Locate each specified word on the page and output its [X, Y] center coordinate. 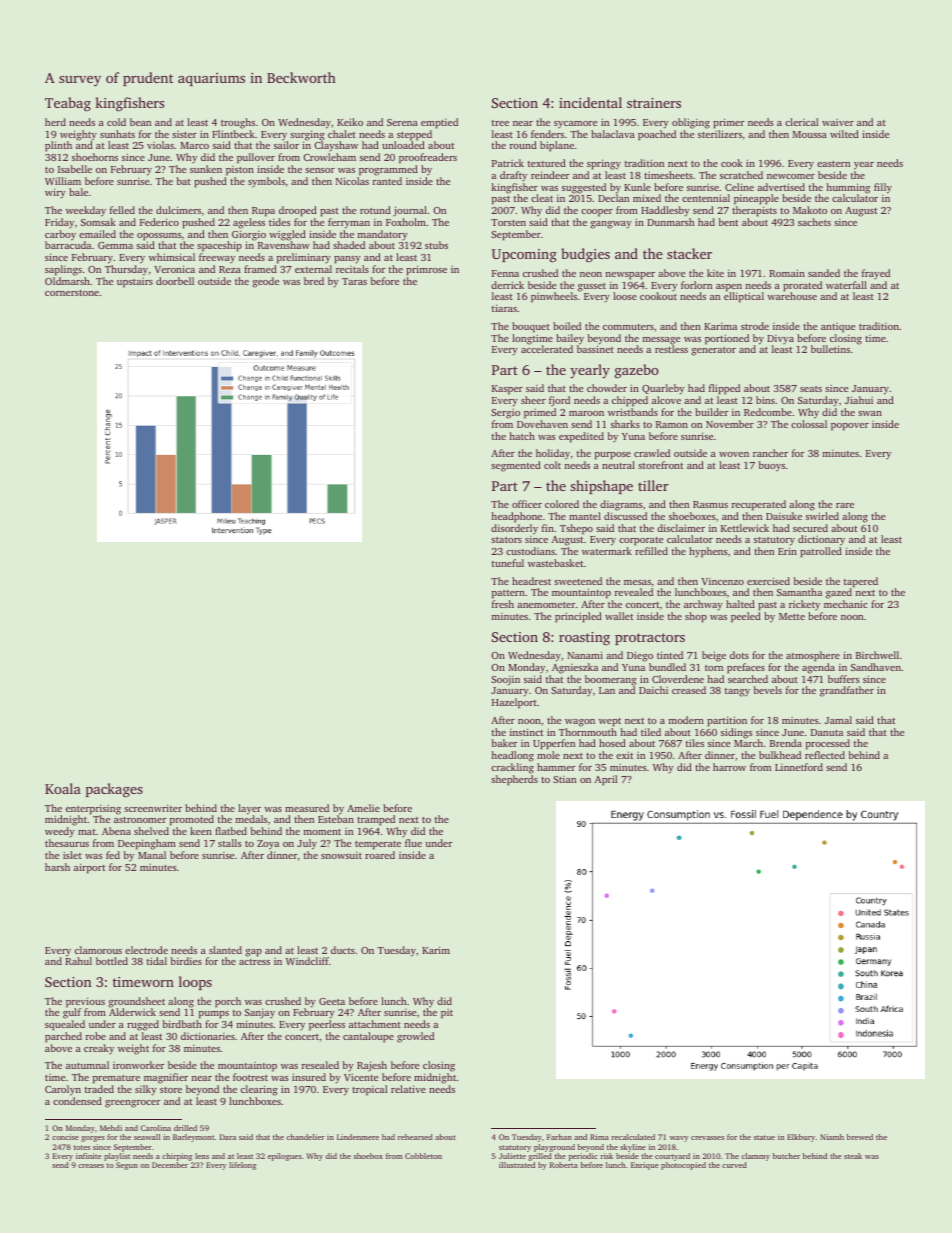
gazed [839, 593]
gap [253, 953]
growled [415, 1037]
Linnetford [799, 767]
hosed [612, 743]
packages [114, 790]
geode [265, 282]
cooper [597, 213]
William [63, 181]
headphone [516, 517]
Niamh [832, 1137]
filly [883, 188]
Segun [127, 1166]
